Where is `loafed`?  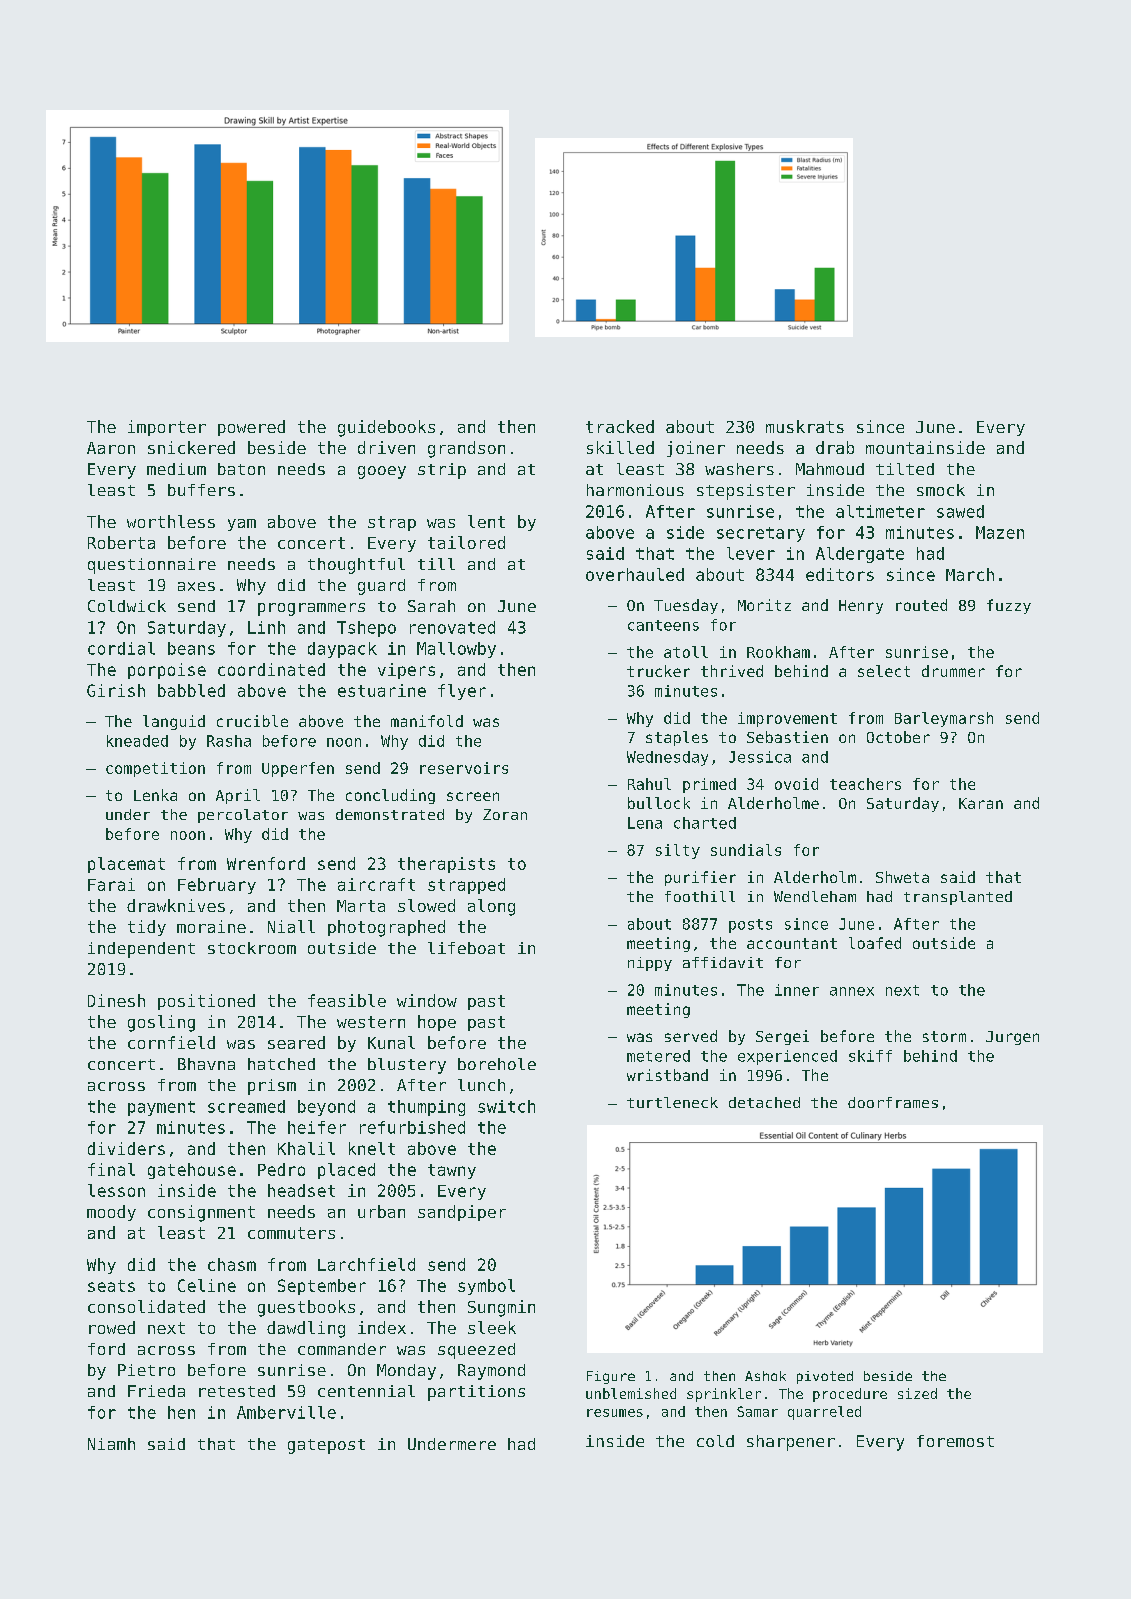
loafed is located at coordinates (875, 943).
